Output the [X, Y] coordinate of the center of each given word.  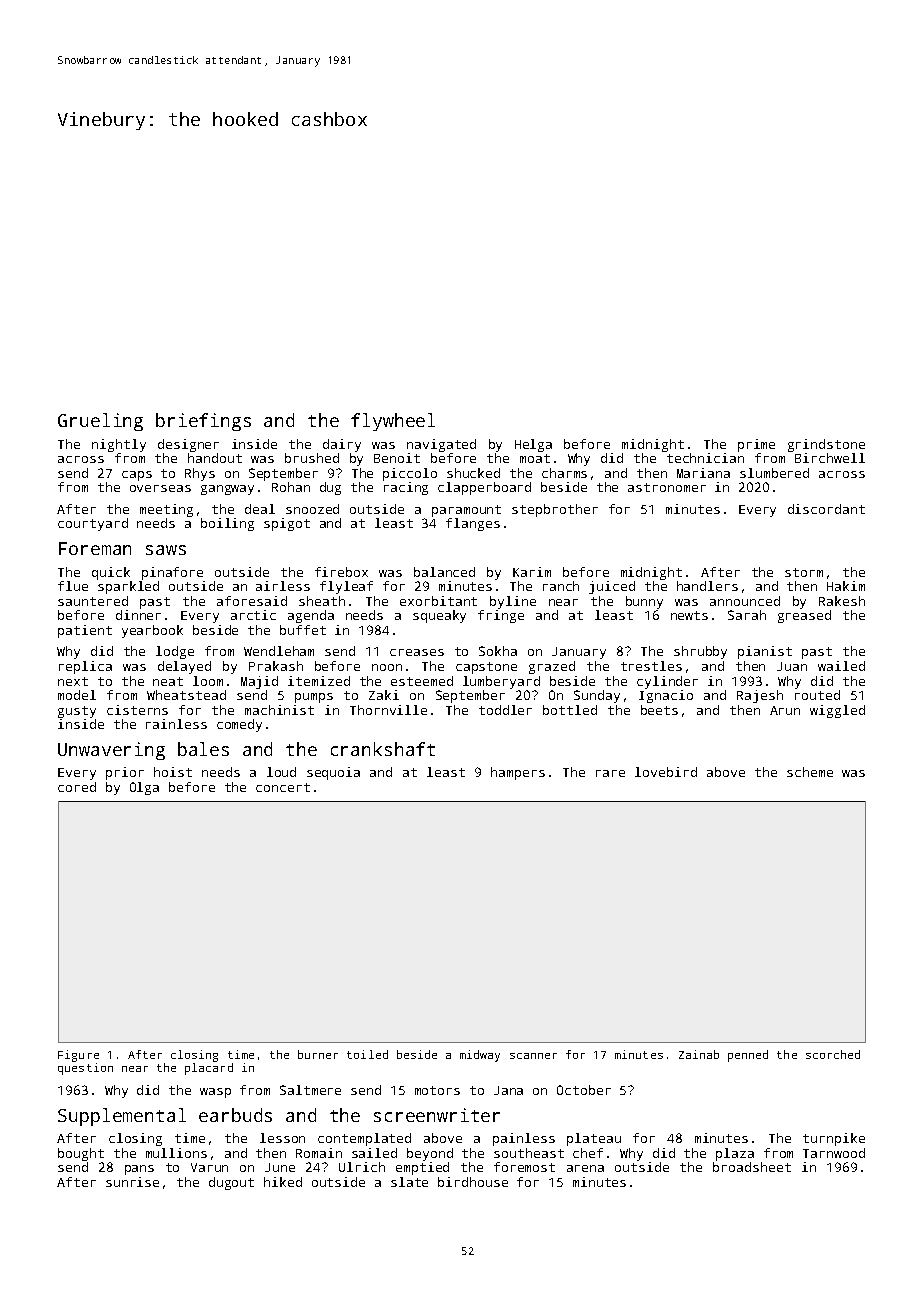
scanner [533, 1056]
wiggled [837, 711]
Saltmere [310, 1090]
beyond [430, 1154]
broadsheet [752, 1167]
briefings [203, 422]
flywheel [393, 422]
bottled [570, 710]
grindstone [826, 445]
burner [318, 1054]
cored [77, 787]
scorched [833, 1054]
